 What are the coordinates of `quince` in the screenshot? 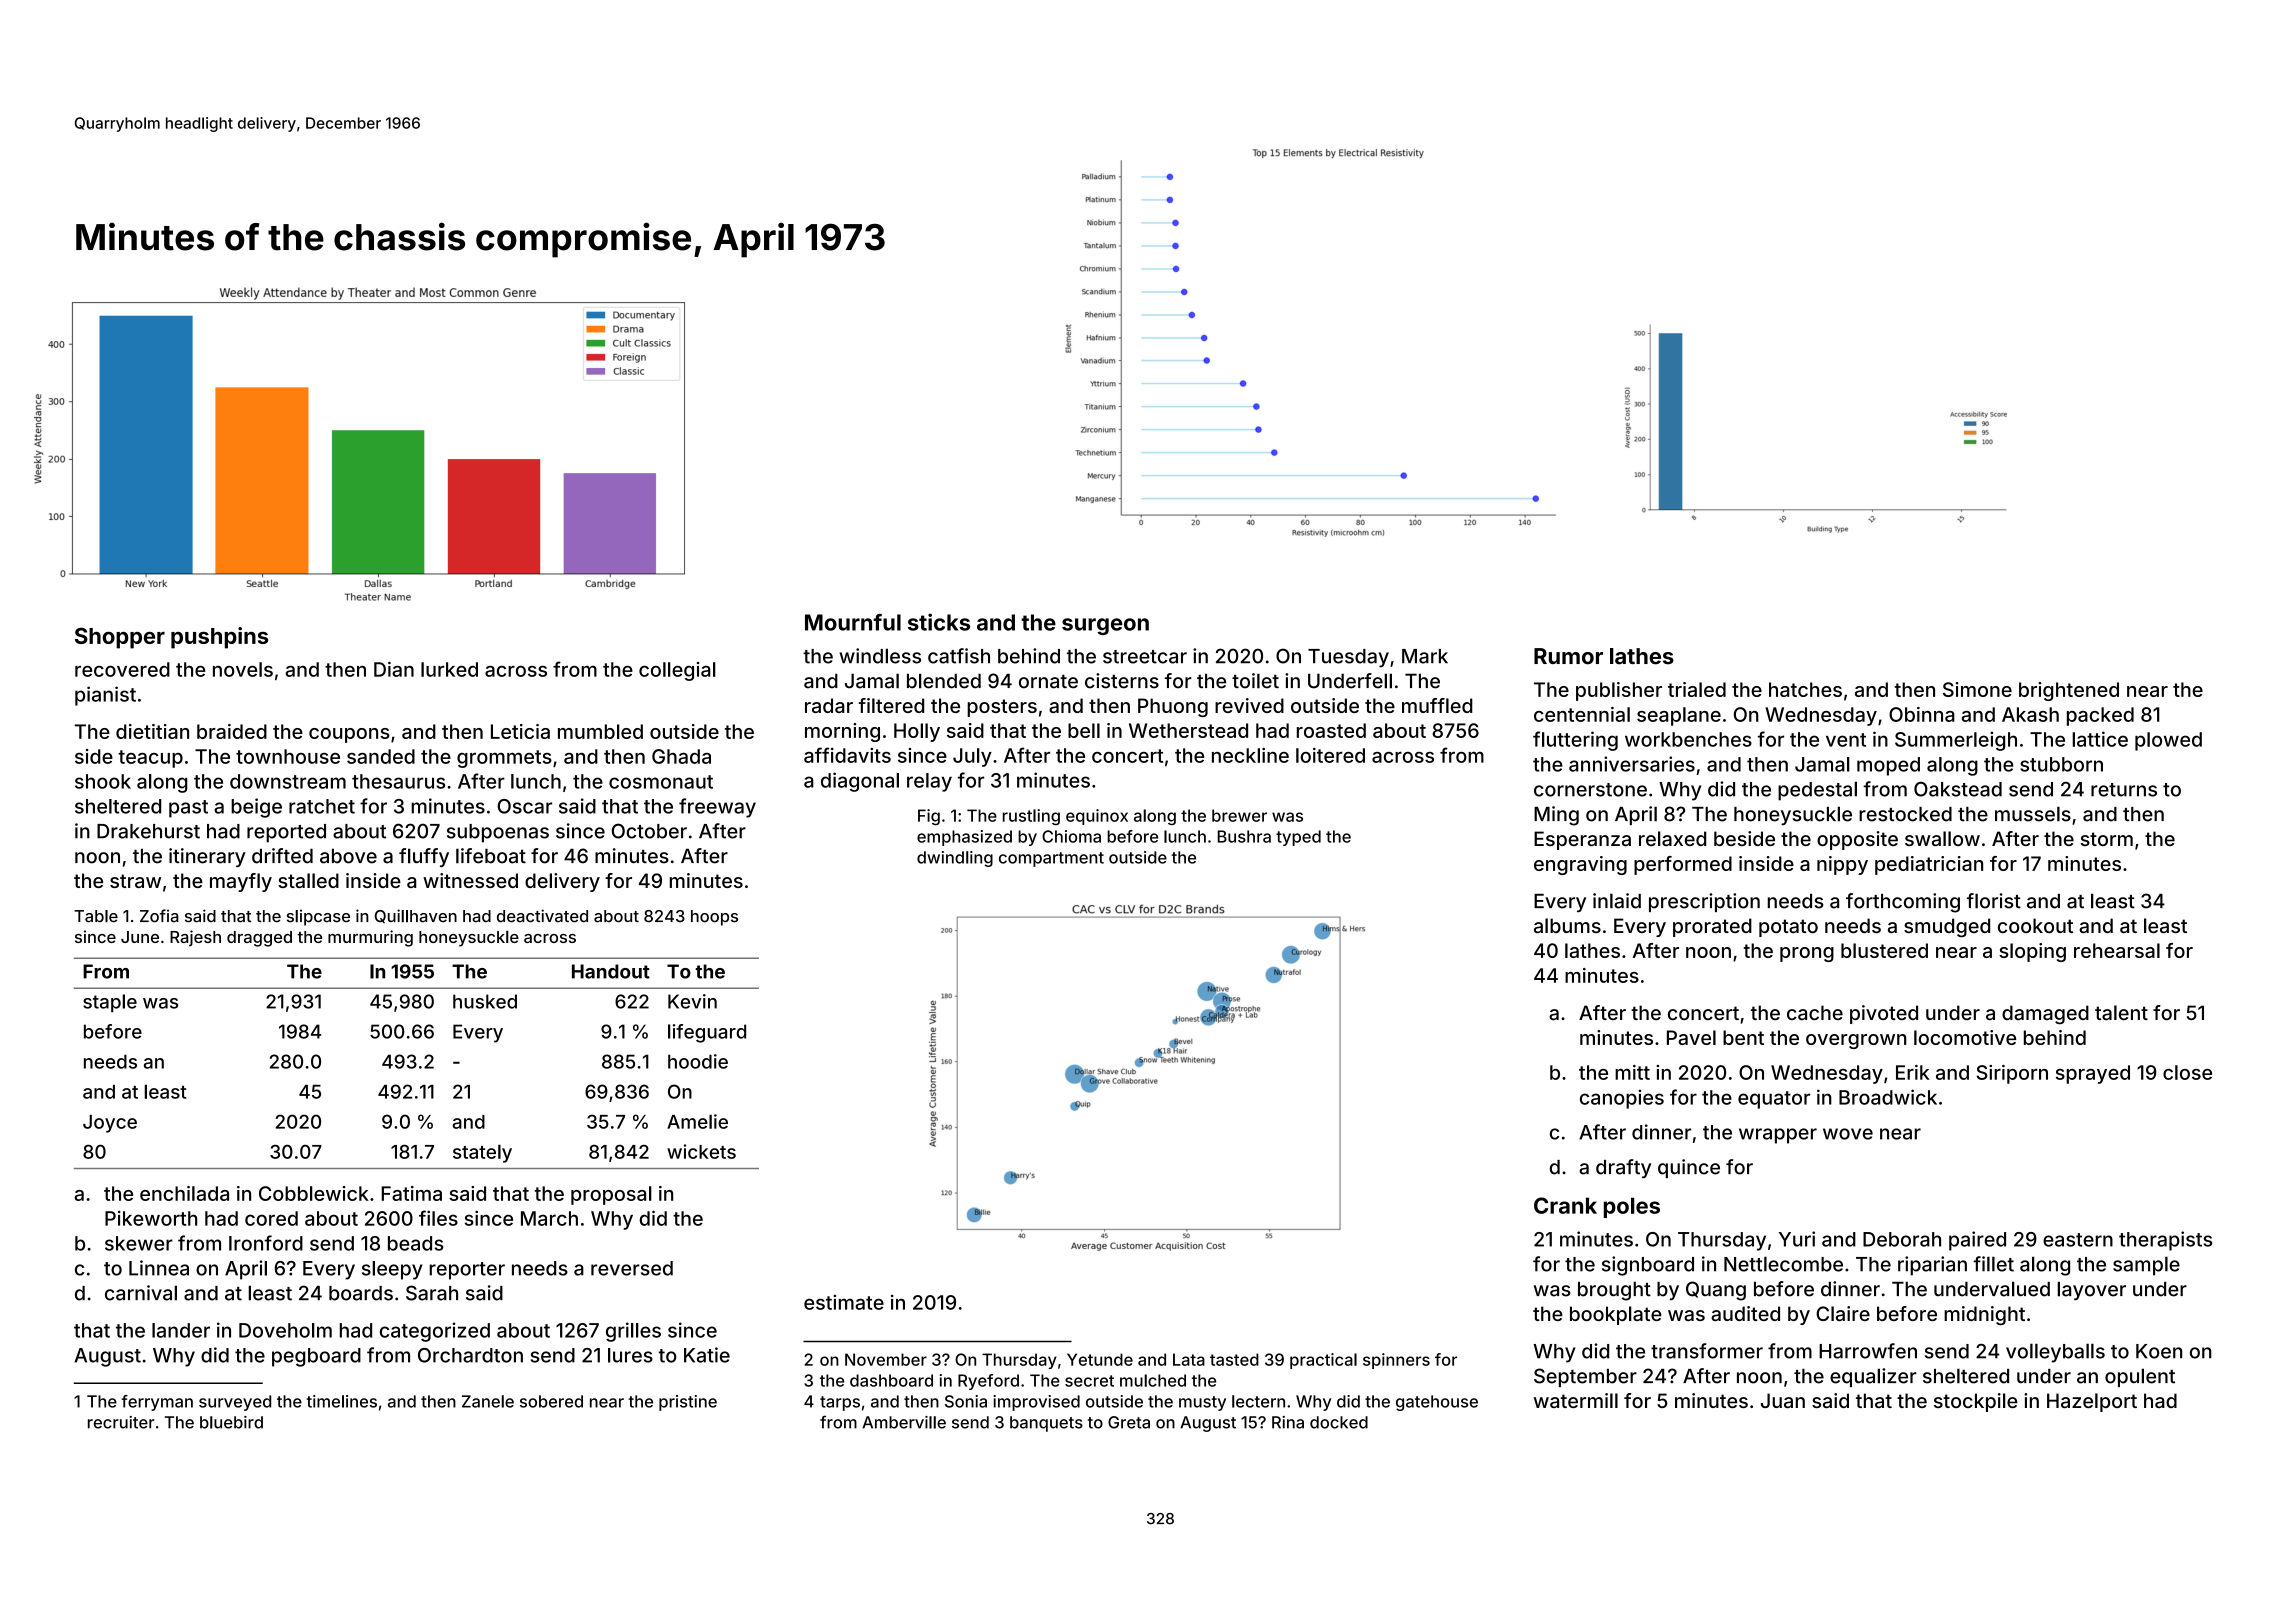 It's located at (1689, 1168).
